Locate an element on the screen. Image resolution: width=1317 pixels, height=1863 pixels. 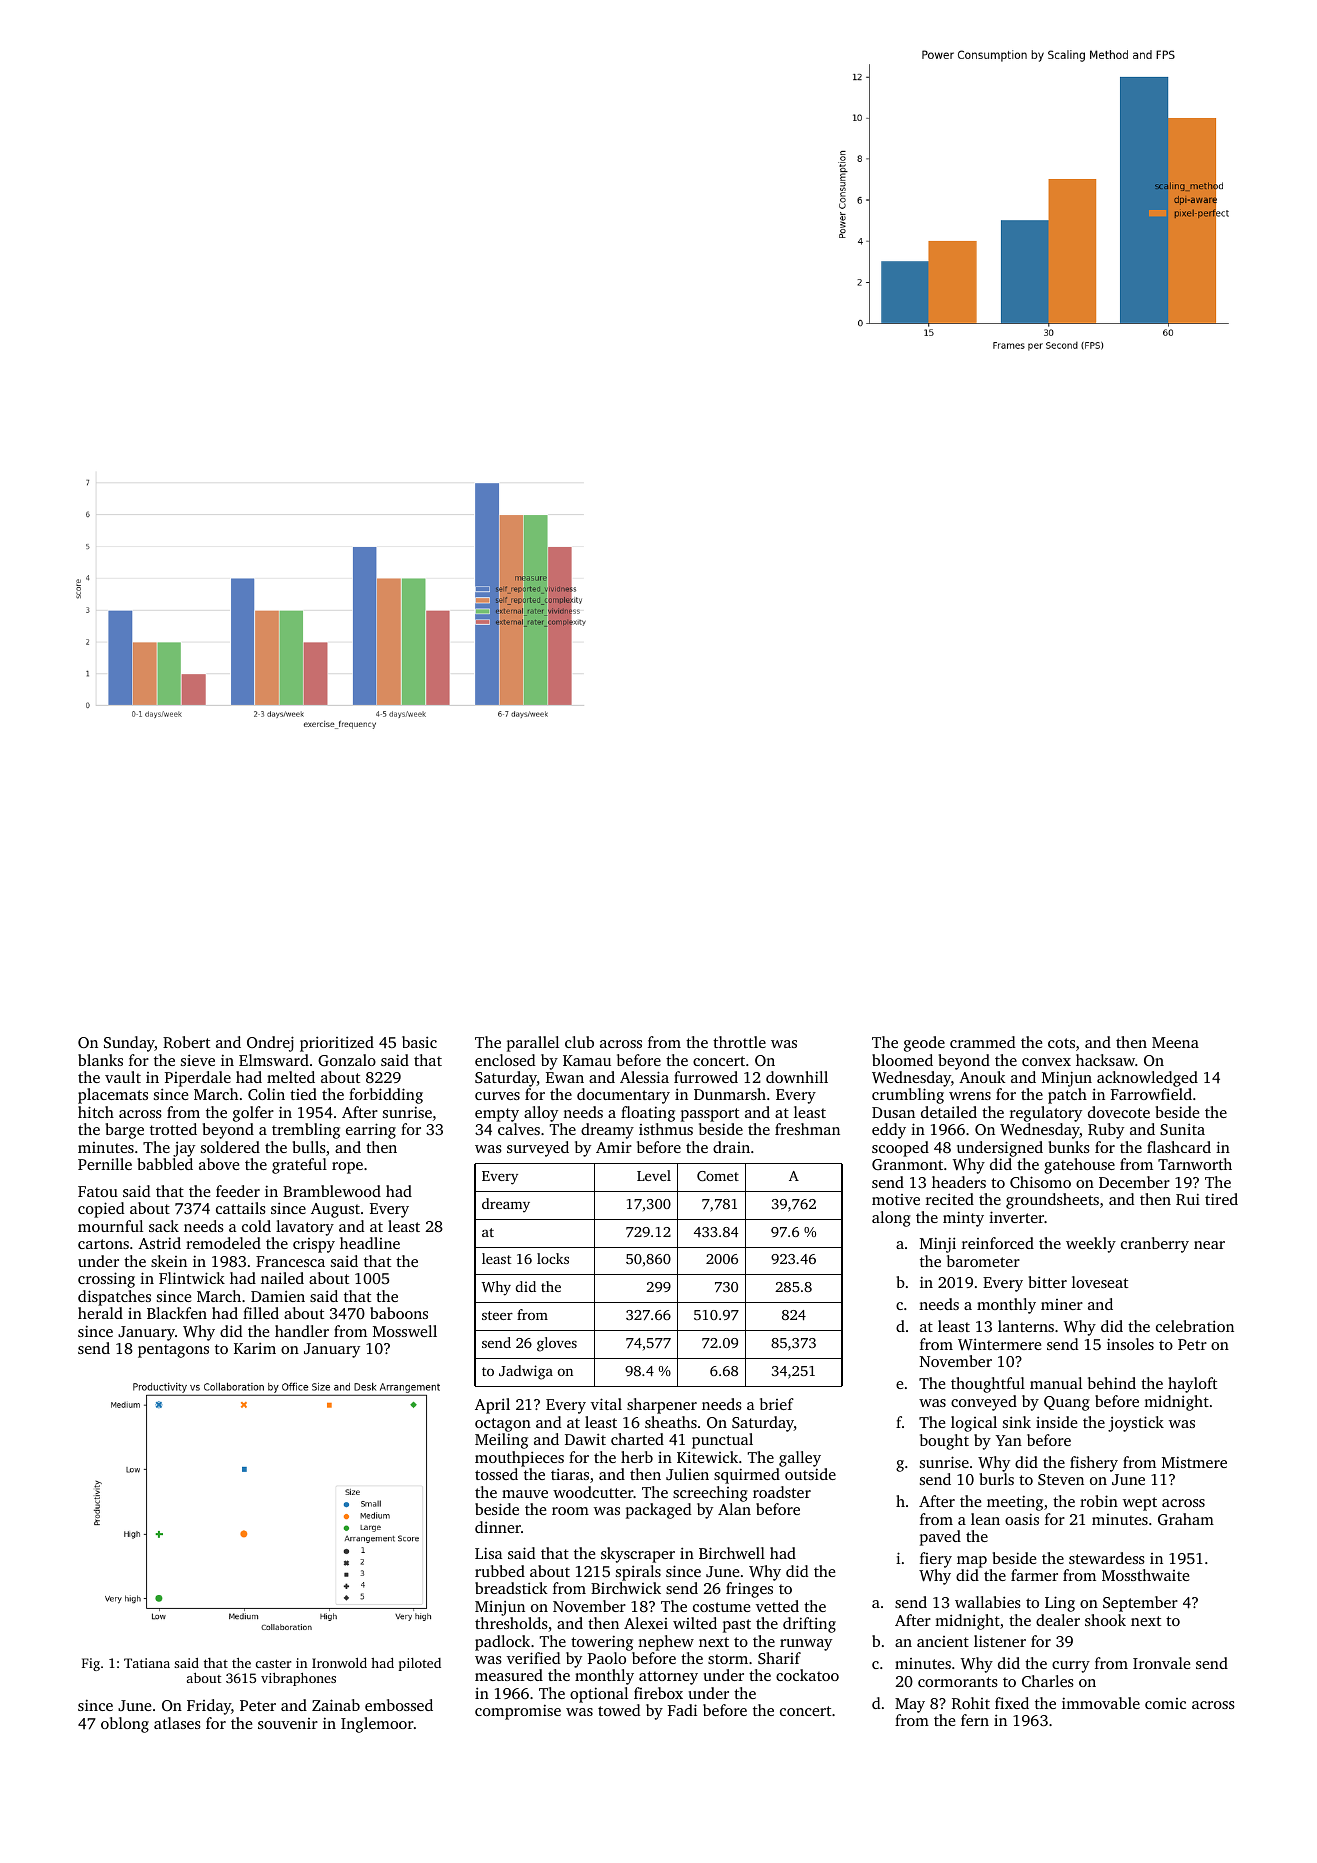
Lisa is located at coordinates (488, 1553).
